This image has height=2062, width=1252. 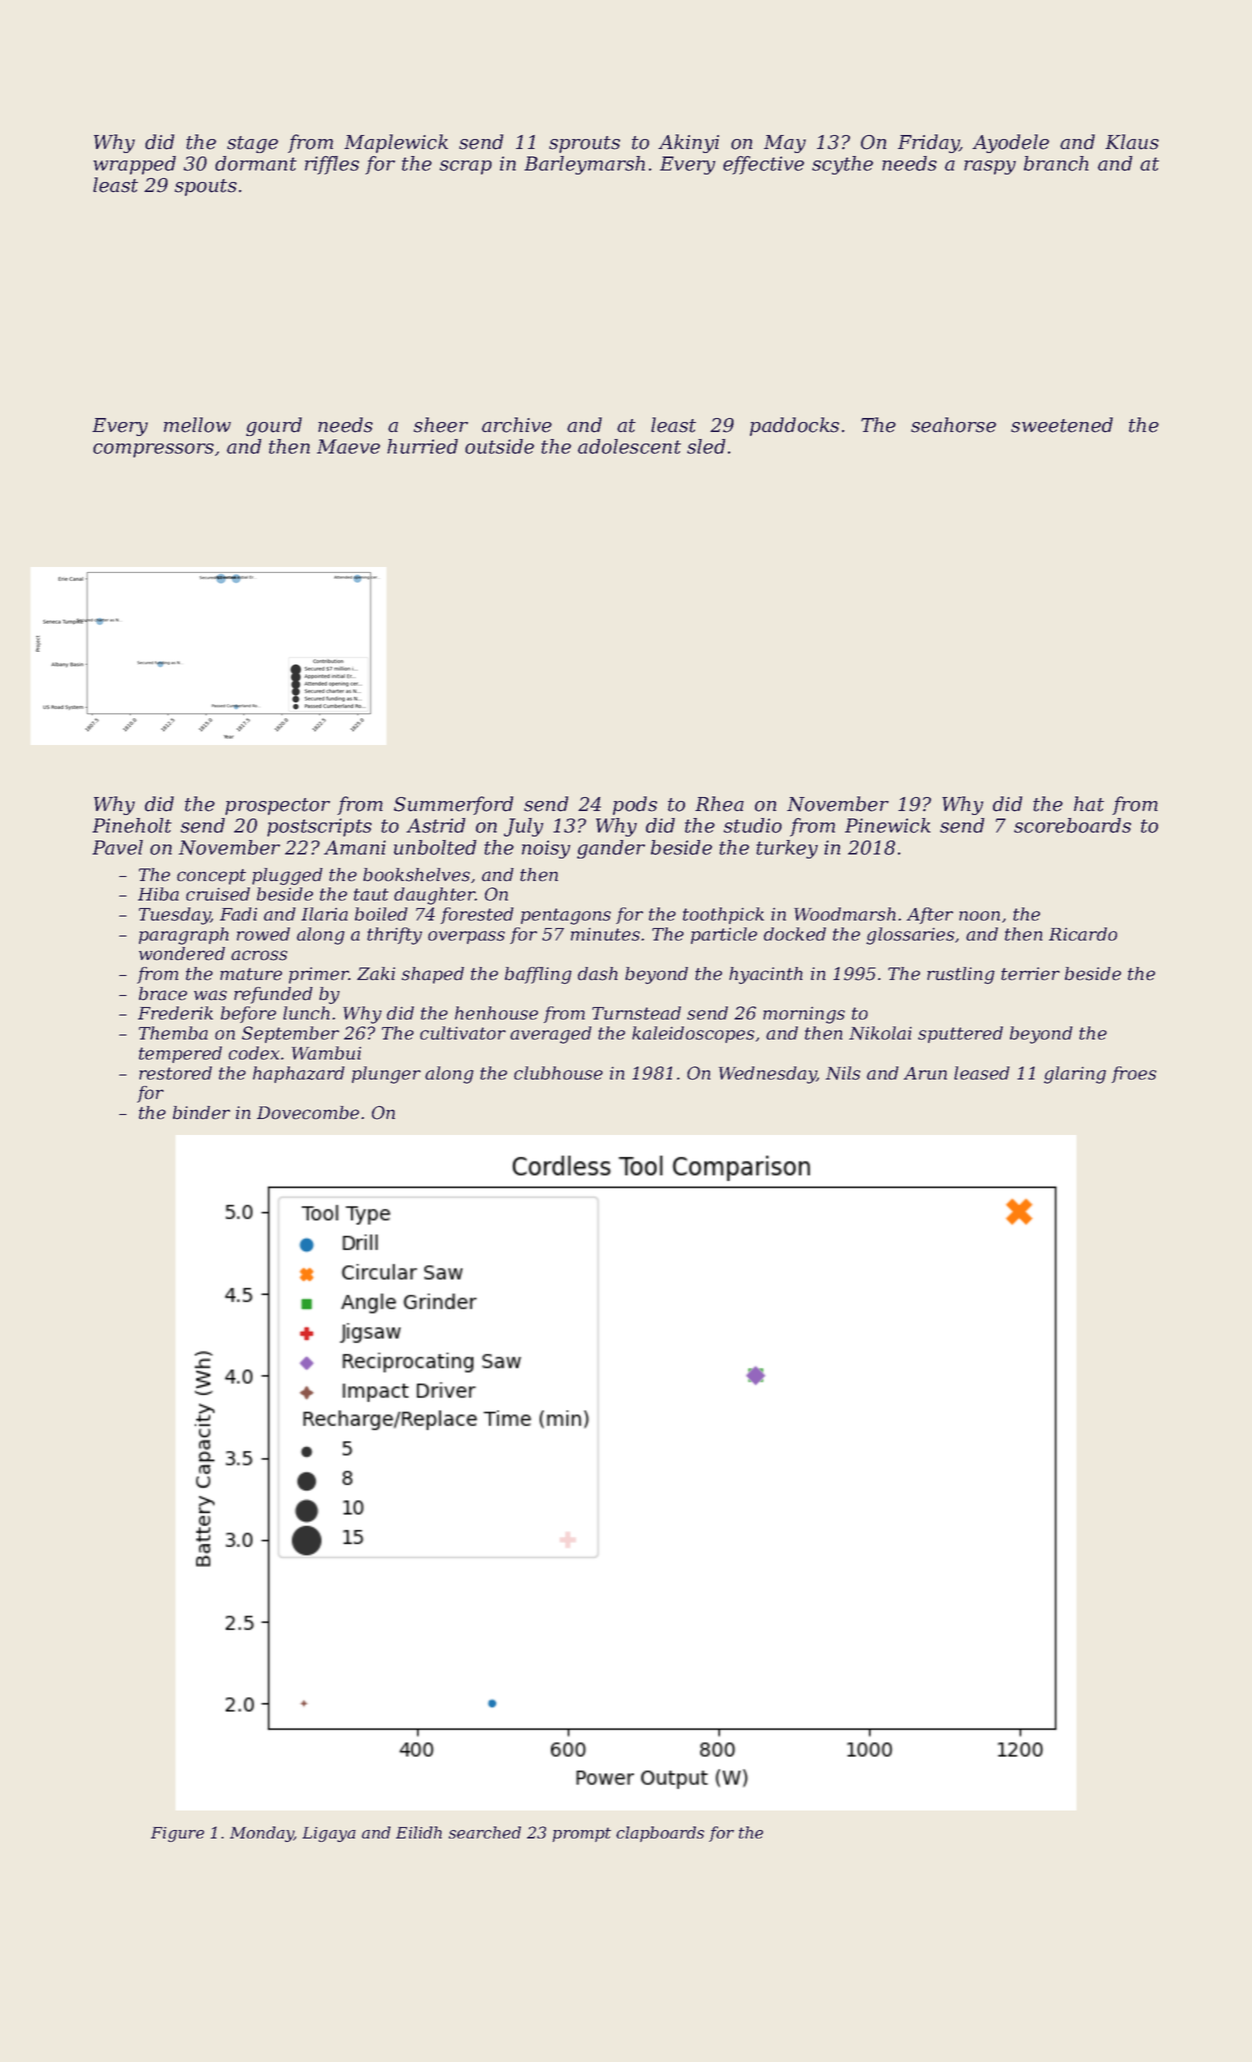 What do you see at coordinates (581, 1834) in the image?
I see `prompt` at bounding box center [581, 1834].
